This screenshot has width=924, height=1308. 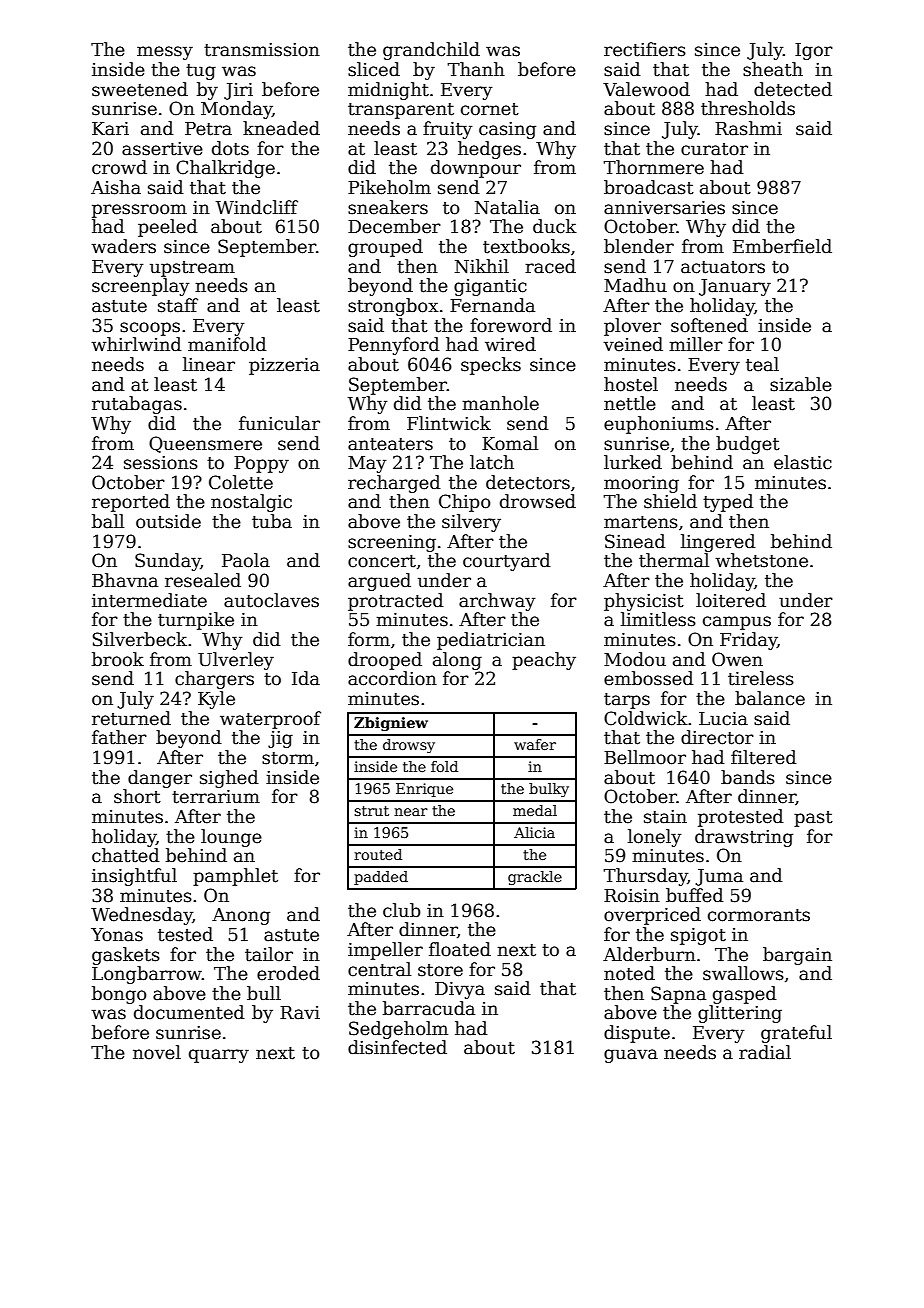 I want to click on Thanh, so click(x=476, y=69).
